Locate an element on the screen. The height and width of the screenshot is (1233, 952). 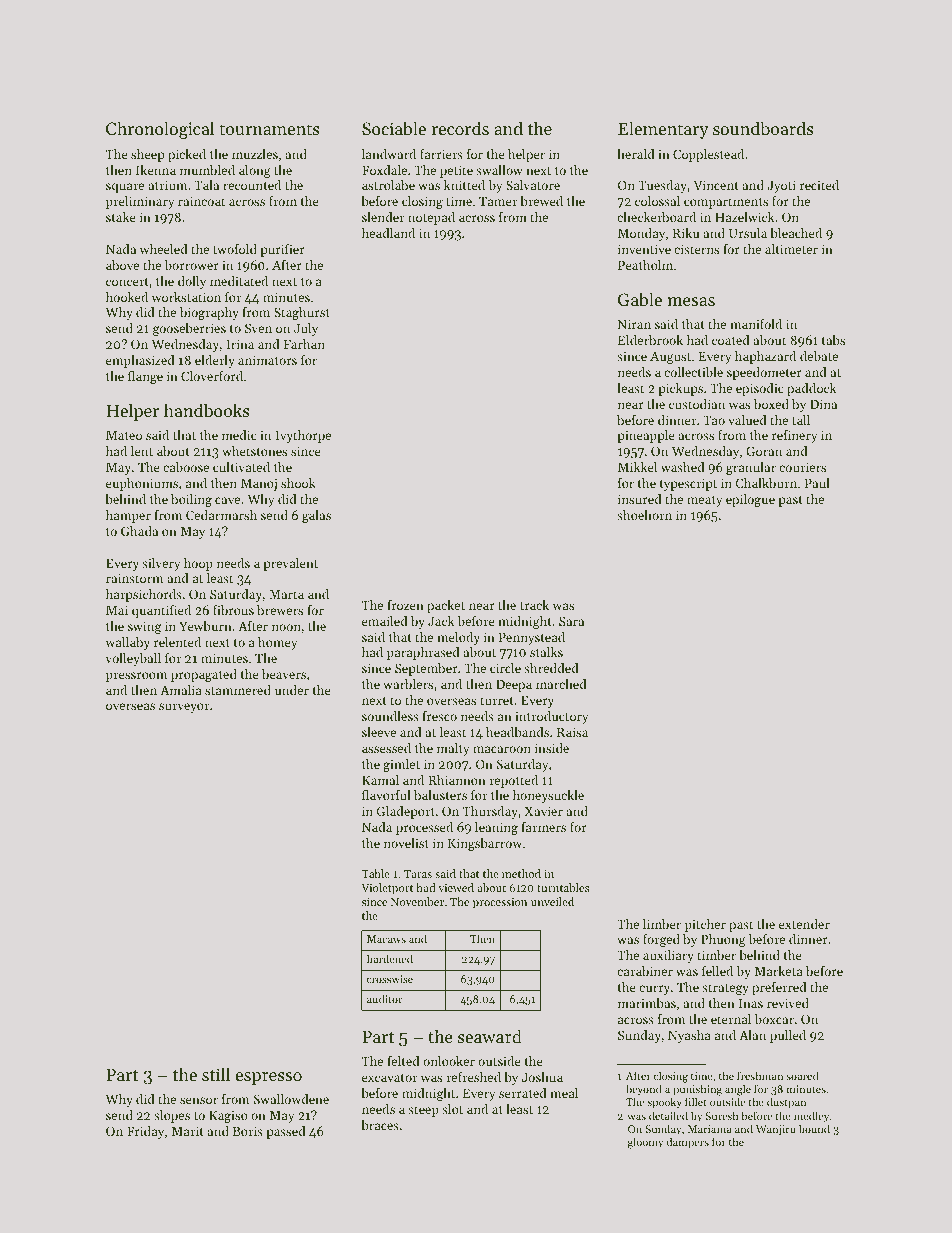
colossal is located at coordinates (657, 201).
